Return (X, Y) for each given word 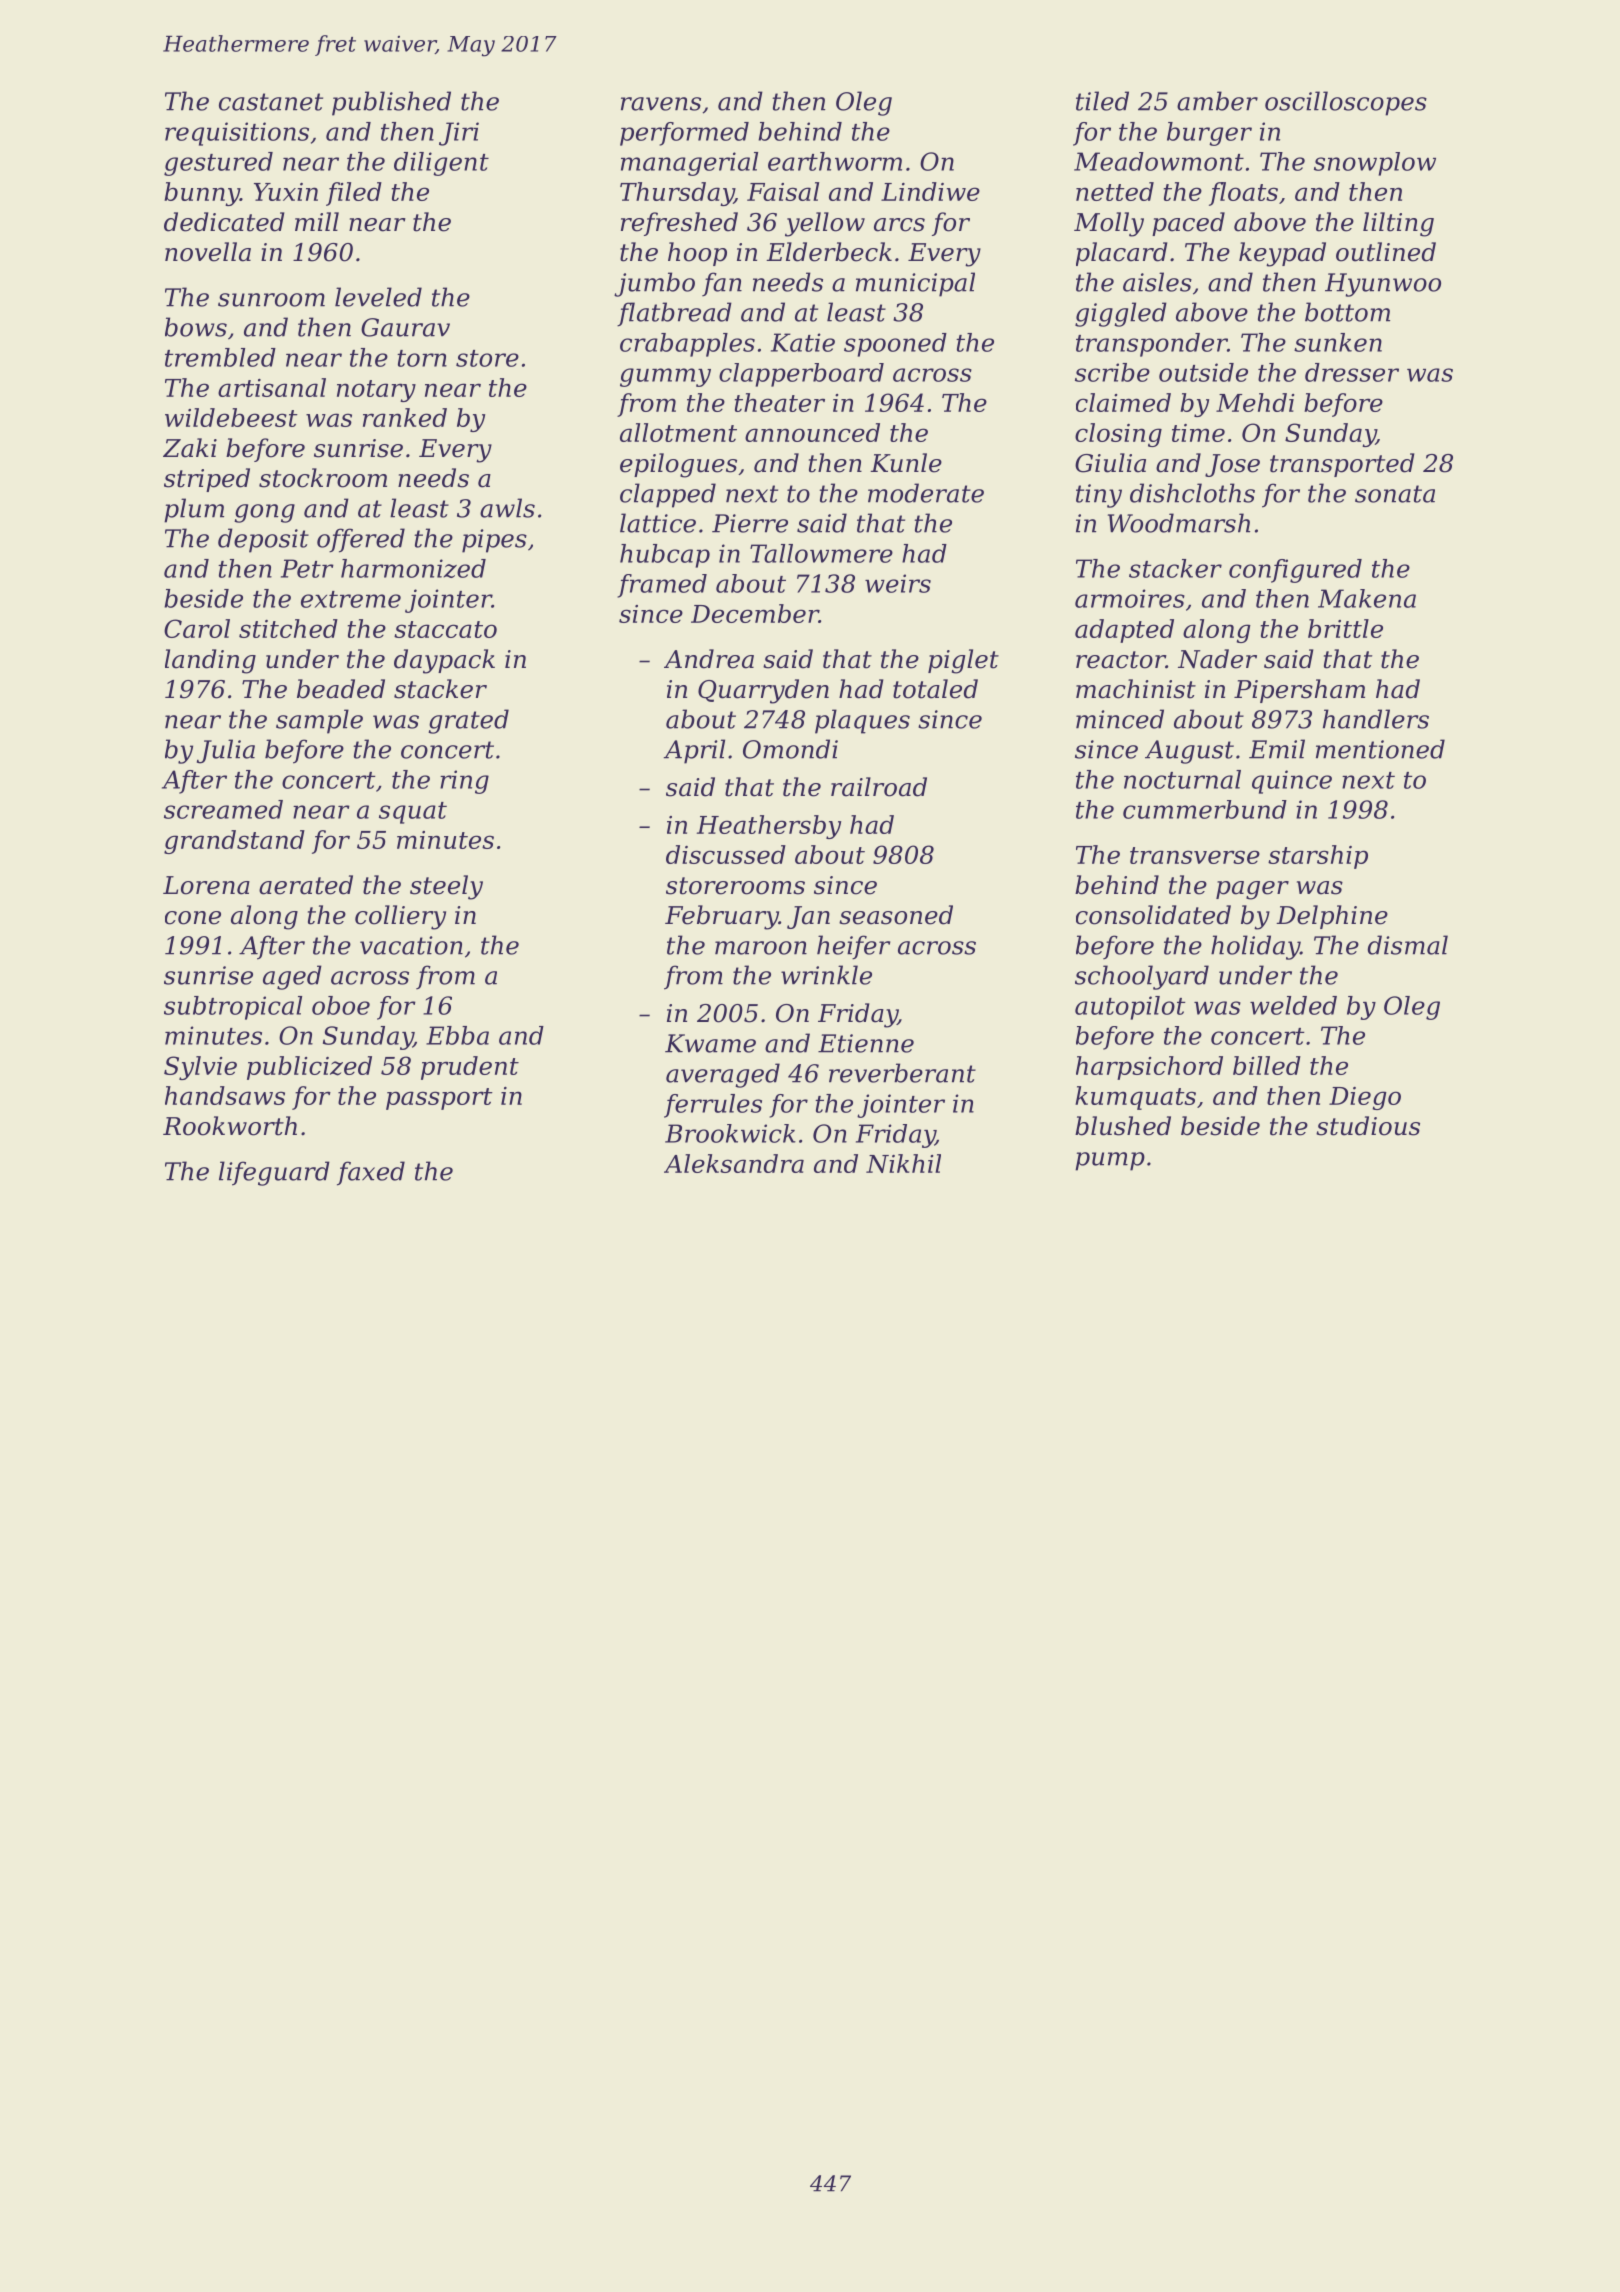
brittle (1345, 628)
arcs (899, 225)
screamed (223, 809)
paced (1188, 224)
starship (1318, 857)
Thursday (677, 194)
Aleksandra (734, 1163)
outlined (1386, 252)
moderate (926, 493)
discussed (726, 854)
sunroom (271, 300)
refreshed (679, 224)
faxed (371, 1173)
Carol (197, 628)
